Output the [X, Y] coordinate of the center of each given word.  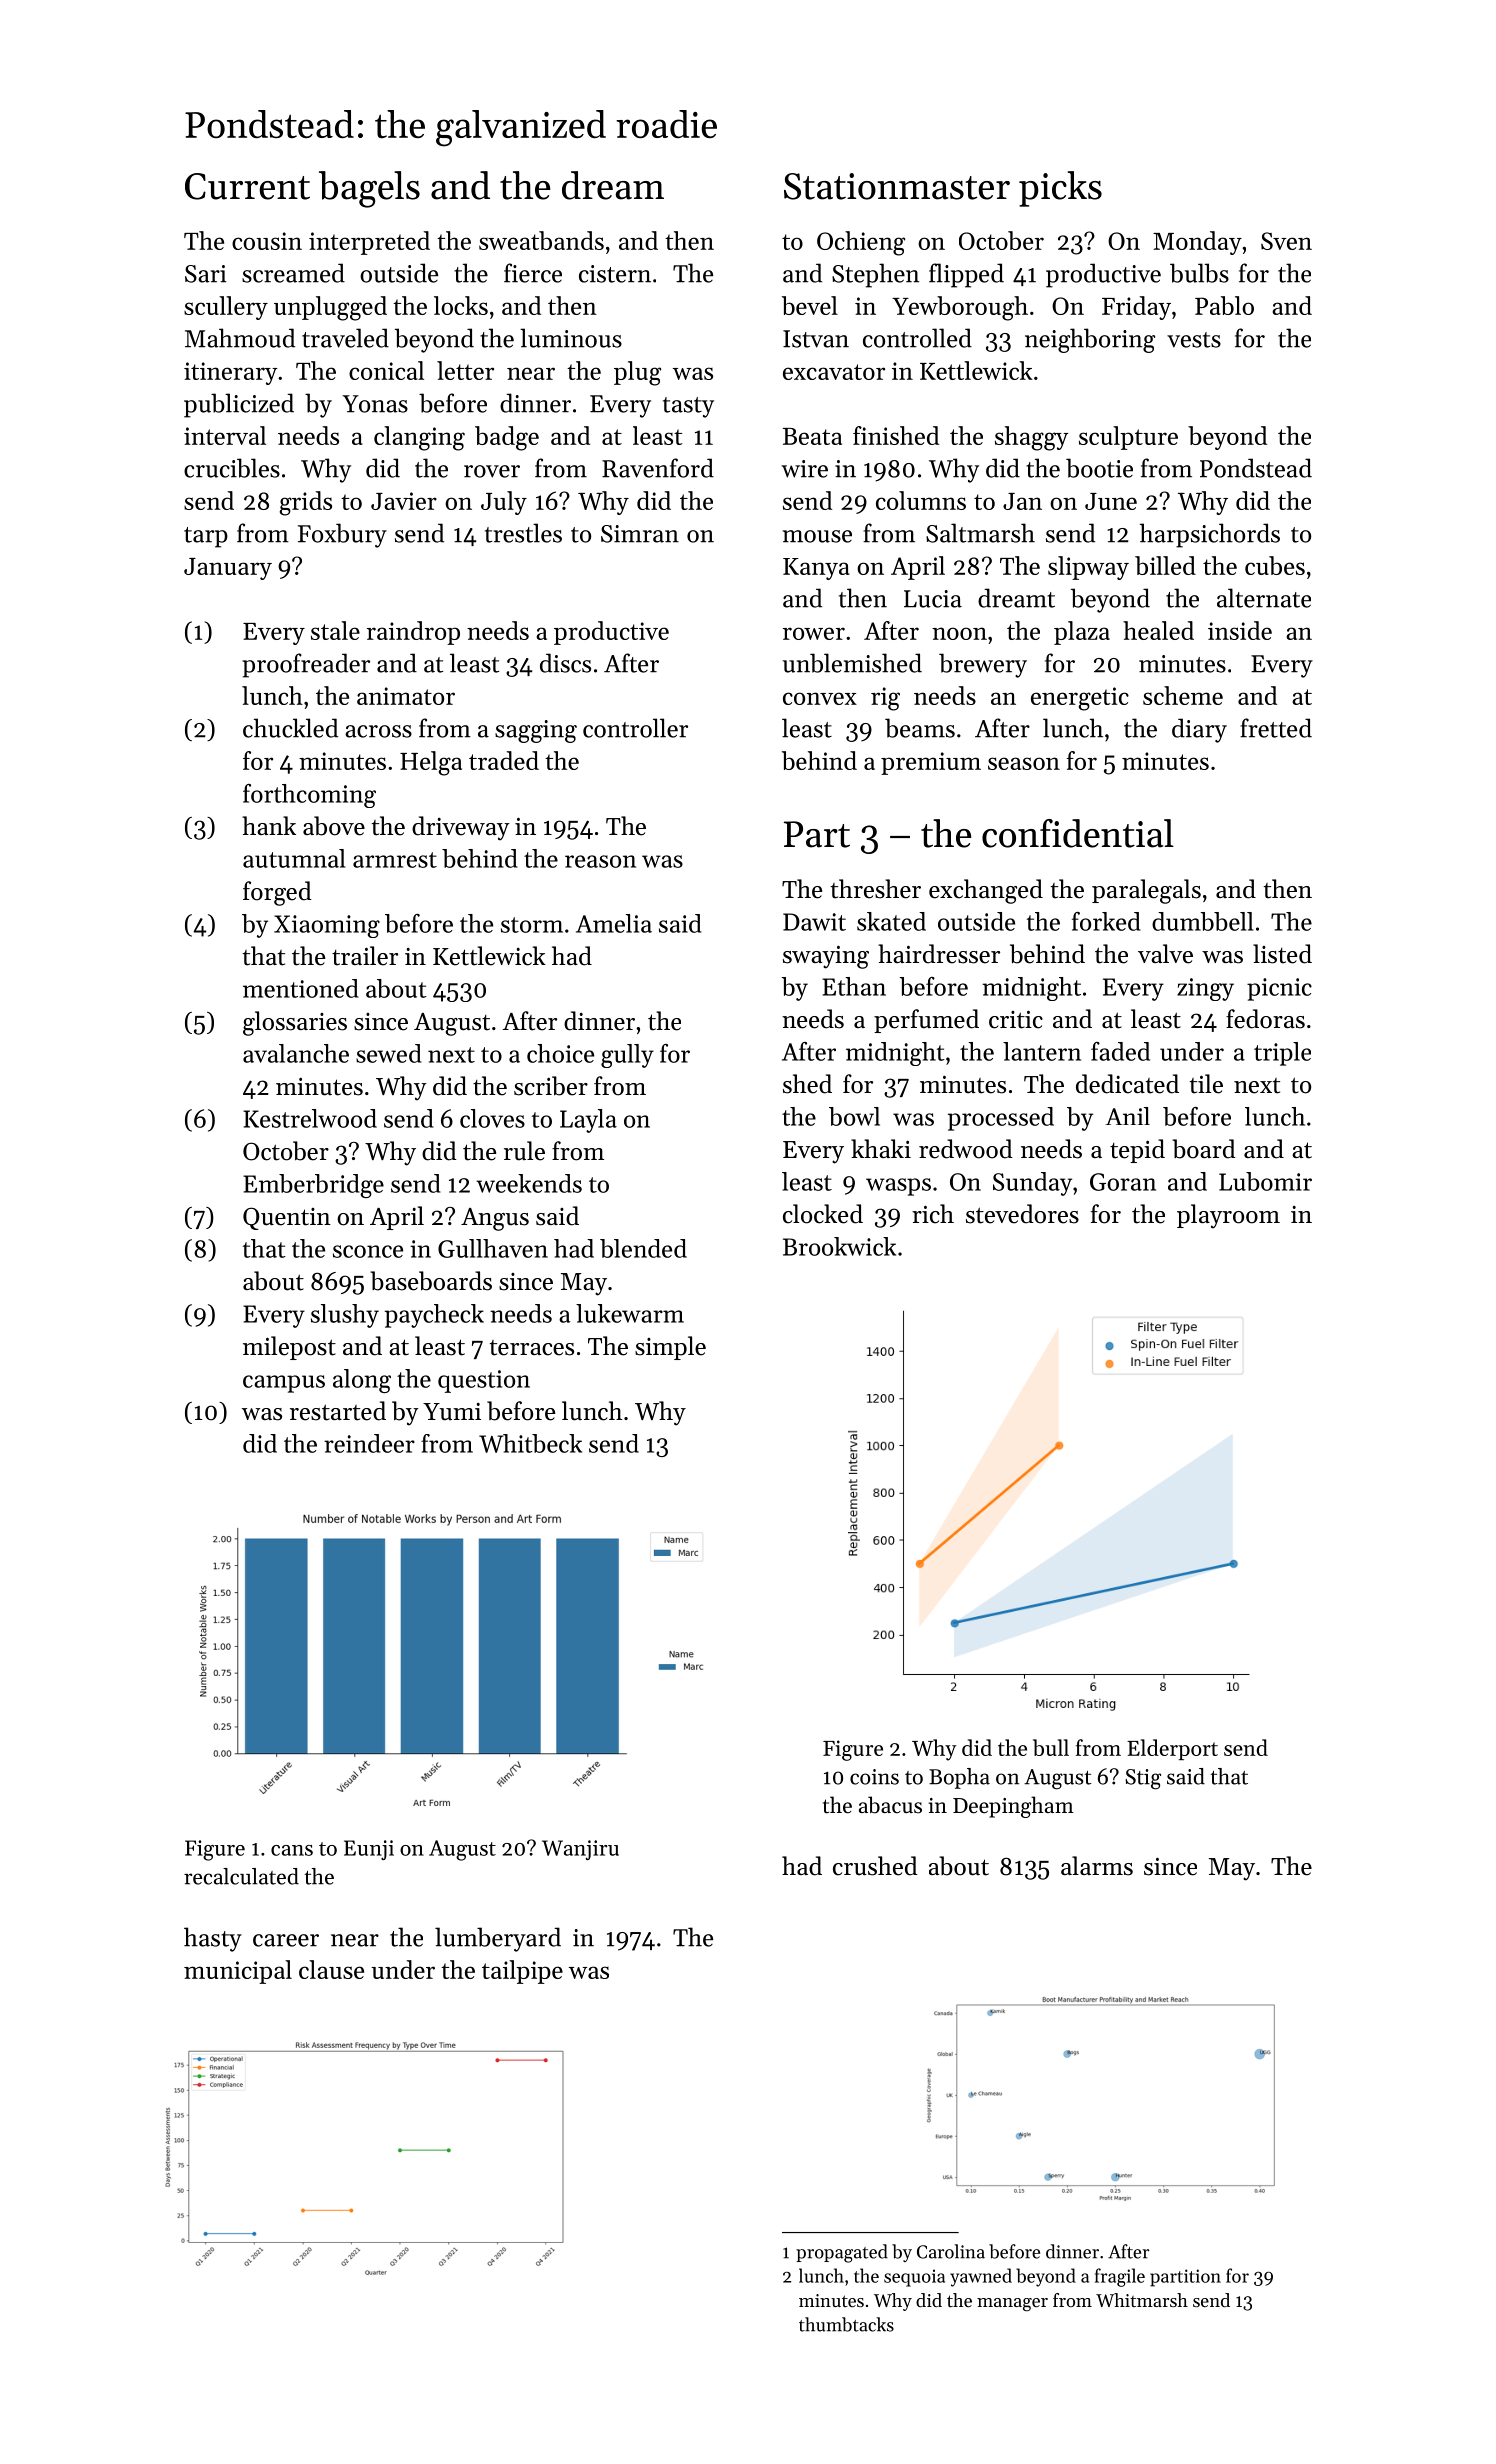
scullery [226, 308]
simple [670, 1348]
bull [1051, 1747]
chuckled [290, 728]
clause [331, 1969]
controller [635, 728]
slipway [1088, 568]
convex [820, 698]
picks [1060, 189]
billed [1165, 565]
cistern [615, 274]
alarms [1097, 1866]
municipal [238, 1972]
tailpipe [522, 1972]
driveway [461, 828]
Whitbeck [530, 1443]
